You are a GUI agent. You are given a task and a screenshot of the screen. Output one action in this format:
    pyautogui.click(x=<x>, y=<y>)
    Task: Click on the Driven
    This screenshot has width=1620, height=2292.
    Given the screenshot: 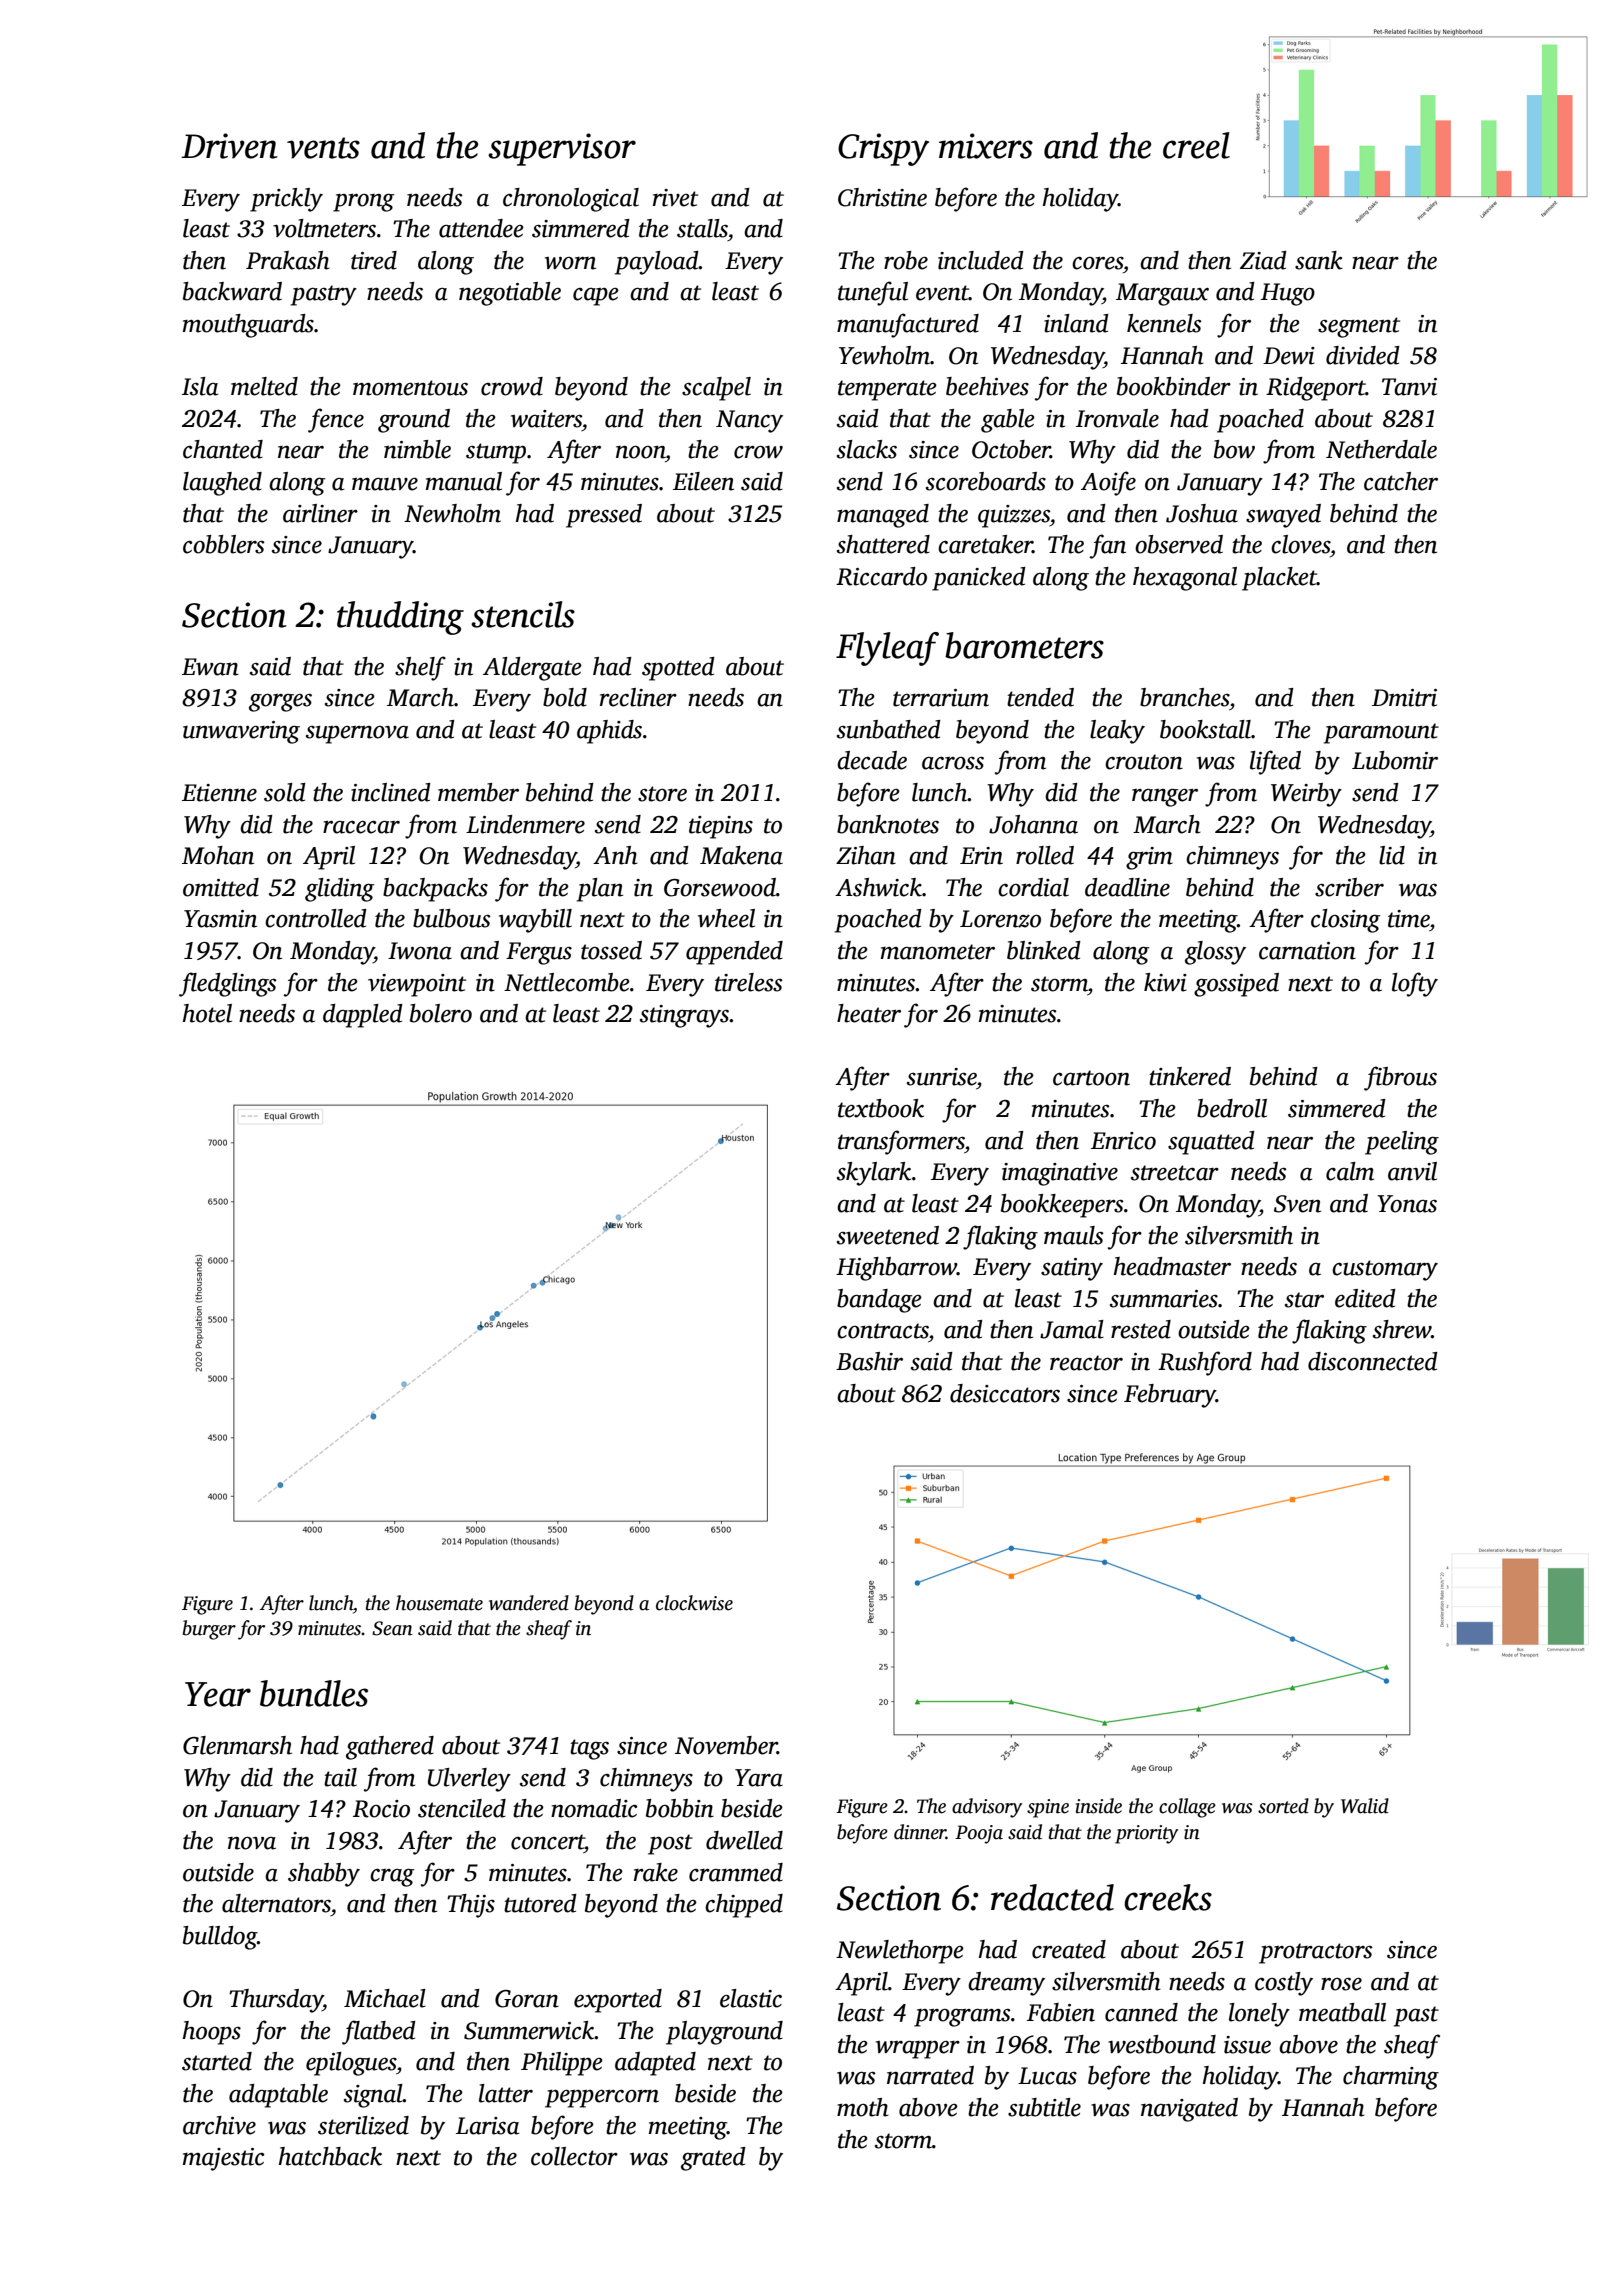 What is the action you would take?
    pyautogui.click(x=229, y=146)
